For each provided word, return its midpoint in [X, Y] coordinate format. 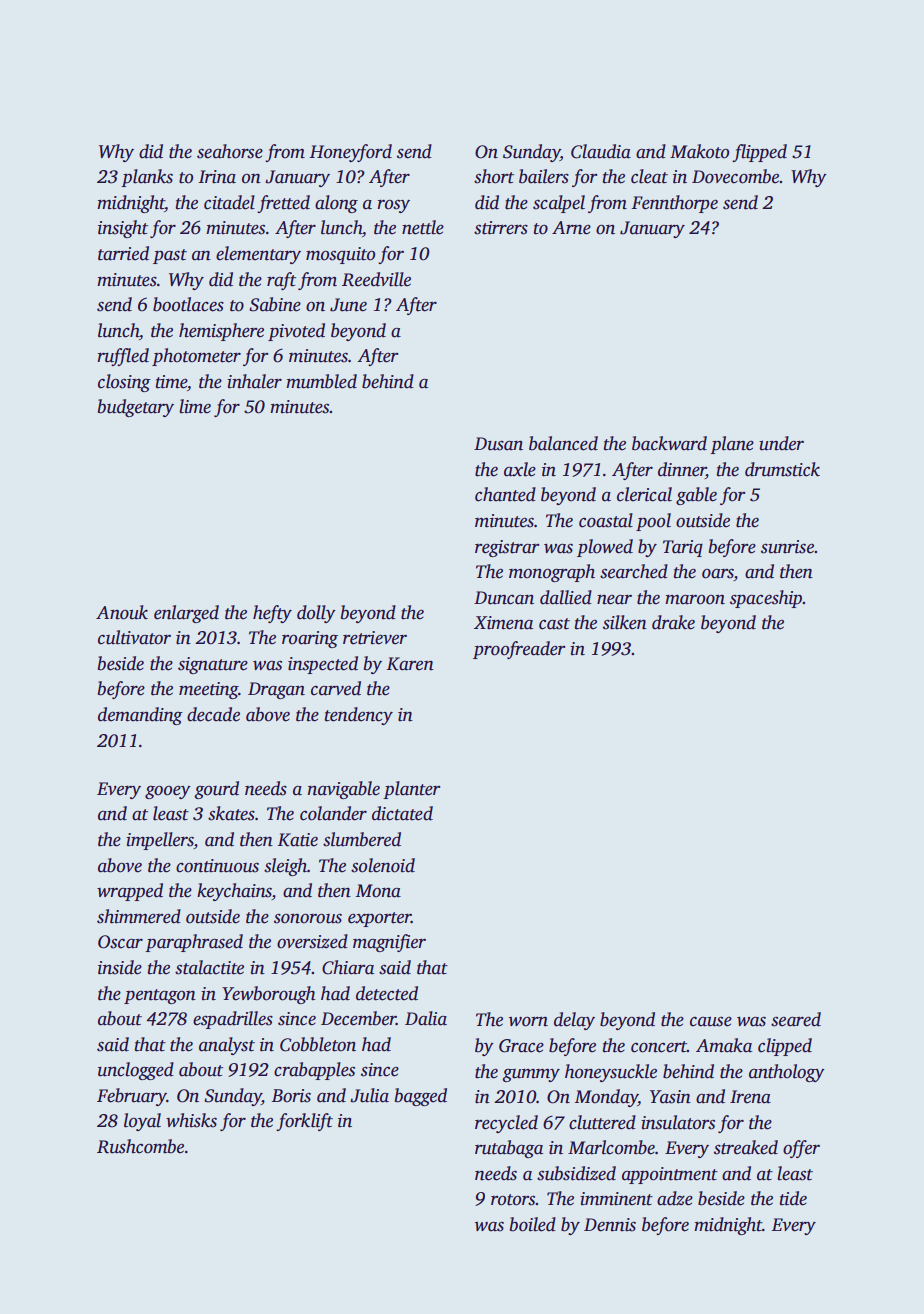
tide [793, 1198]
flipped [759, 153]
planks [147, 178]
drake [673, 622]
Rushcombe [140, 1146]
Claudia [601, 151]
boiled [533, 1224]
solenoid [383, 865]
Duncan [504, 598]
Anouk [122, 612]
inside [120, 967]
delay [574, 1021]
